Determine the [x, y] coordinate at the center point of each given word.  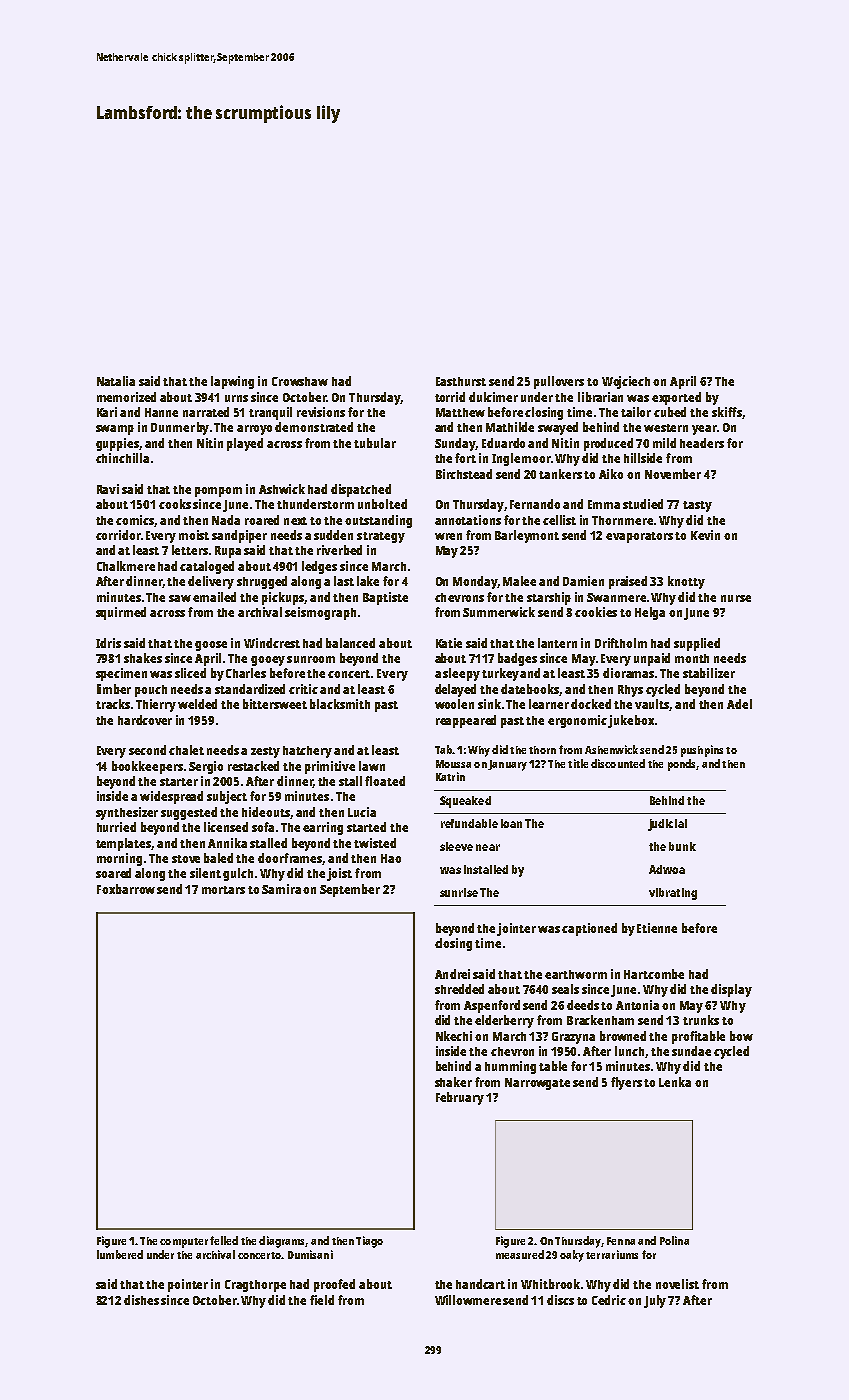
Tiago [369, 1242]
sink [489, 704]
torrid [450, 397]
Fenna [621, 1241]
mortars [223, 890]
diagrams [281, 1242]
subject [227, 797]
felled [224, 1240]
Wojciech [626, 382]
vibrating [673, 894]
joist [339, 874]
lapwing [232, 382]
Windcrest [272, 643]
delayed [455, 690]
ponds [681, 765]
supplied [697, 644]
